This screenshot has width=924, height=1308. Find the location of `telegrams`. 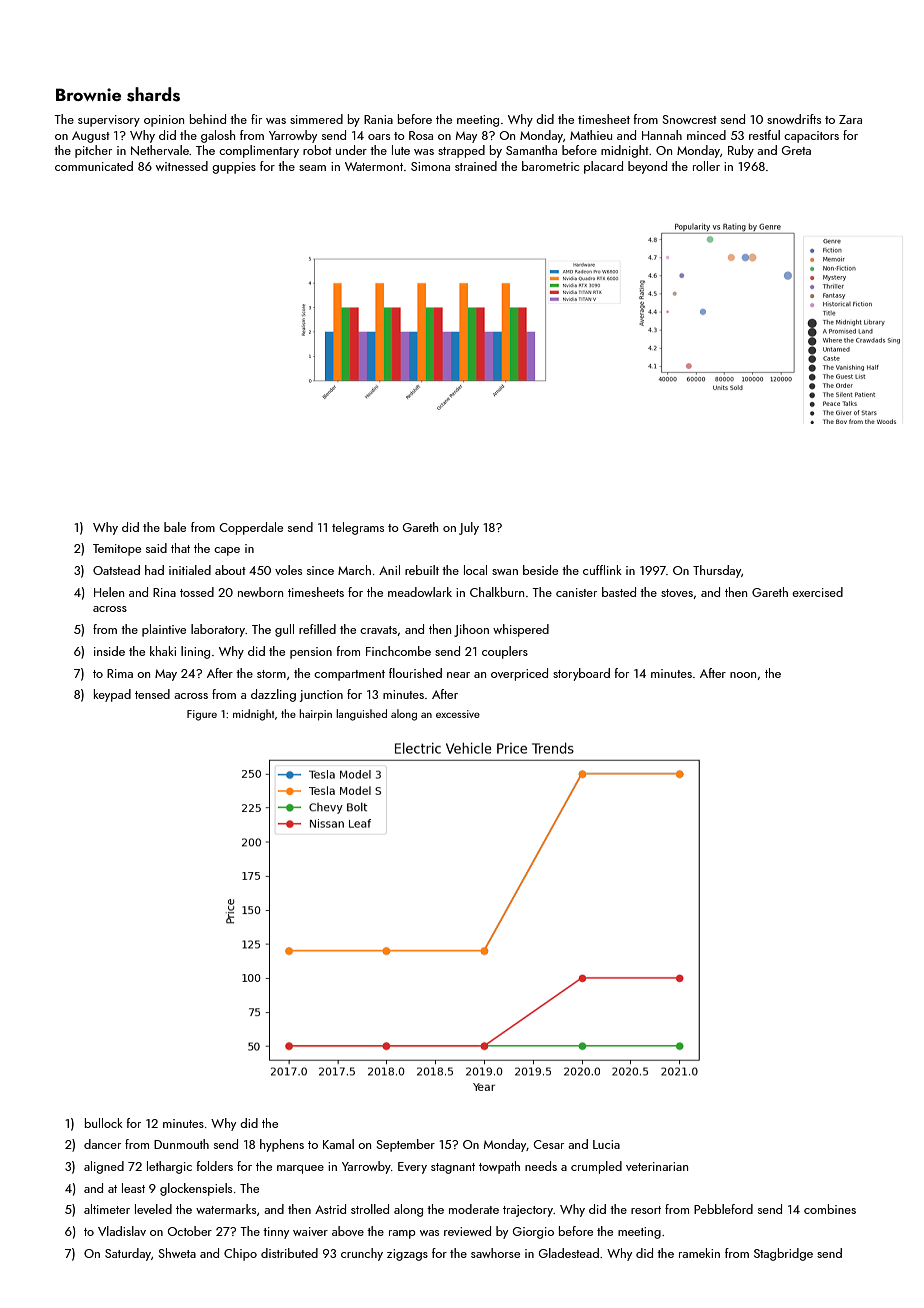

telegrams is located at coordinates (358, 528).
